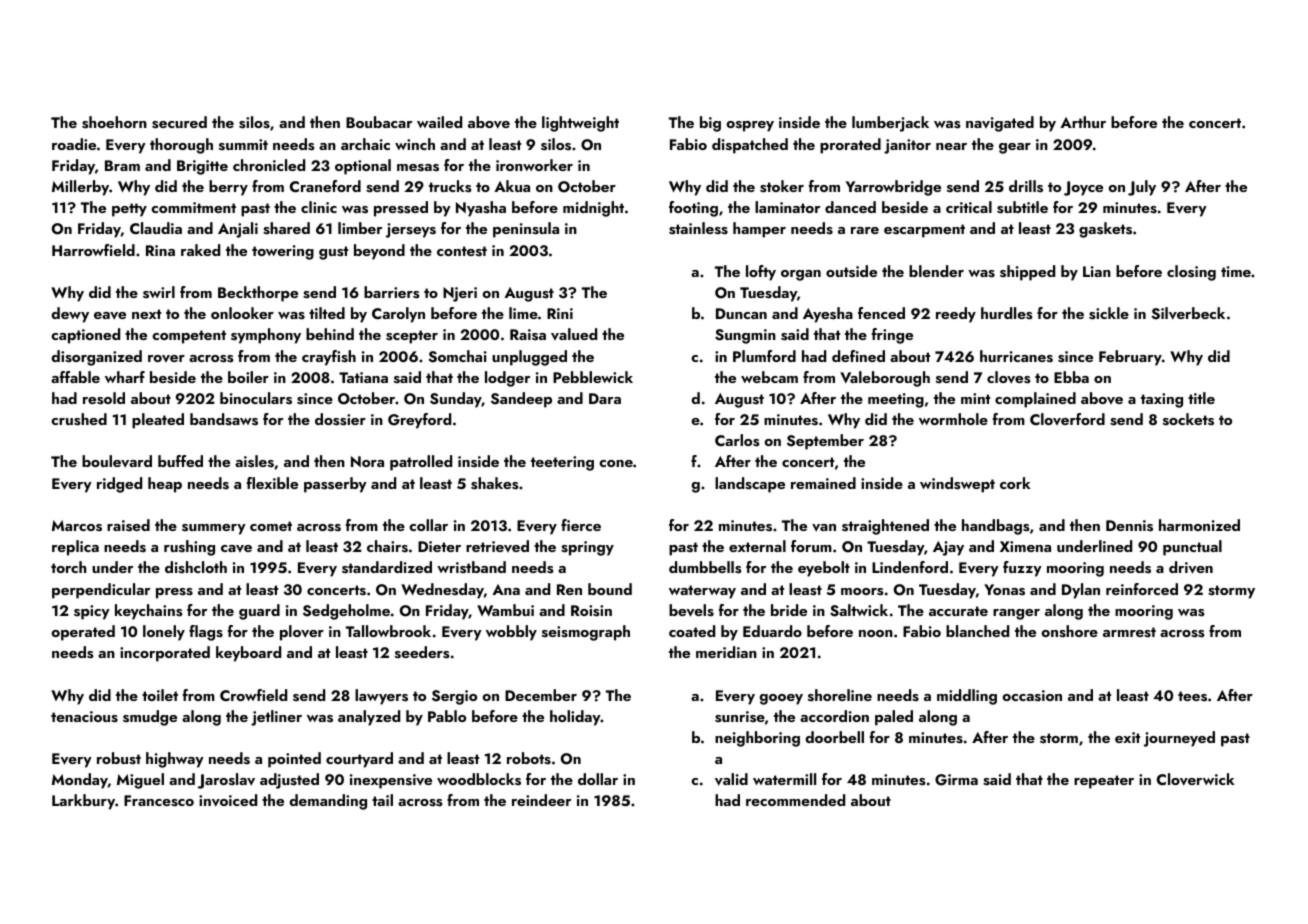 Image resolution: width=1308 pixels, height=924 pixels. Describe the element at coordinates (1188, 313) in the image. I see `Silverbeck` at that location.
